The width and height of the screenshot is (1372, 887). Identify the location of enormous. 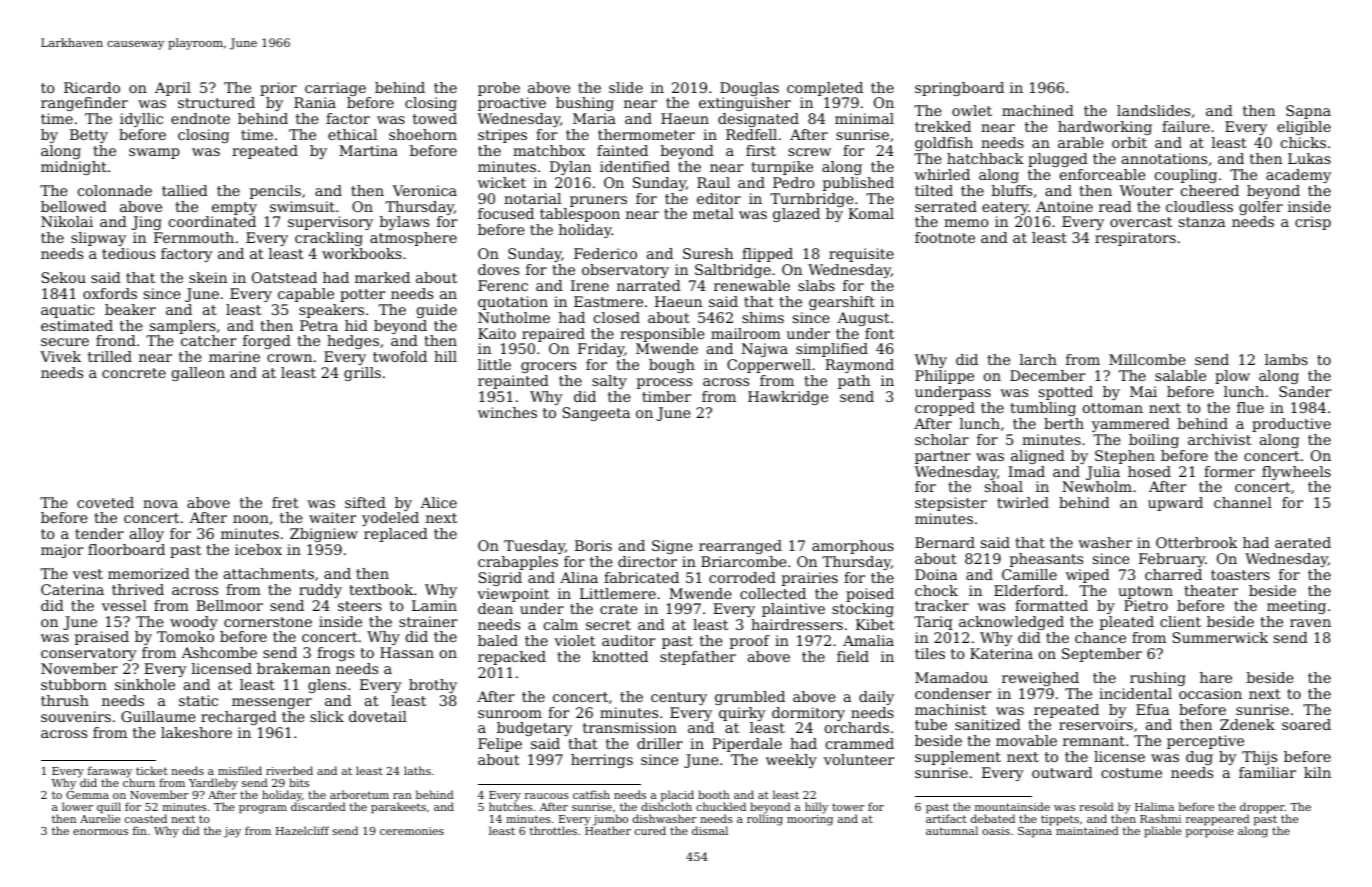
(100, 832).
